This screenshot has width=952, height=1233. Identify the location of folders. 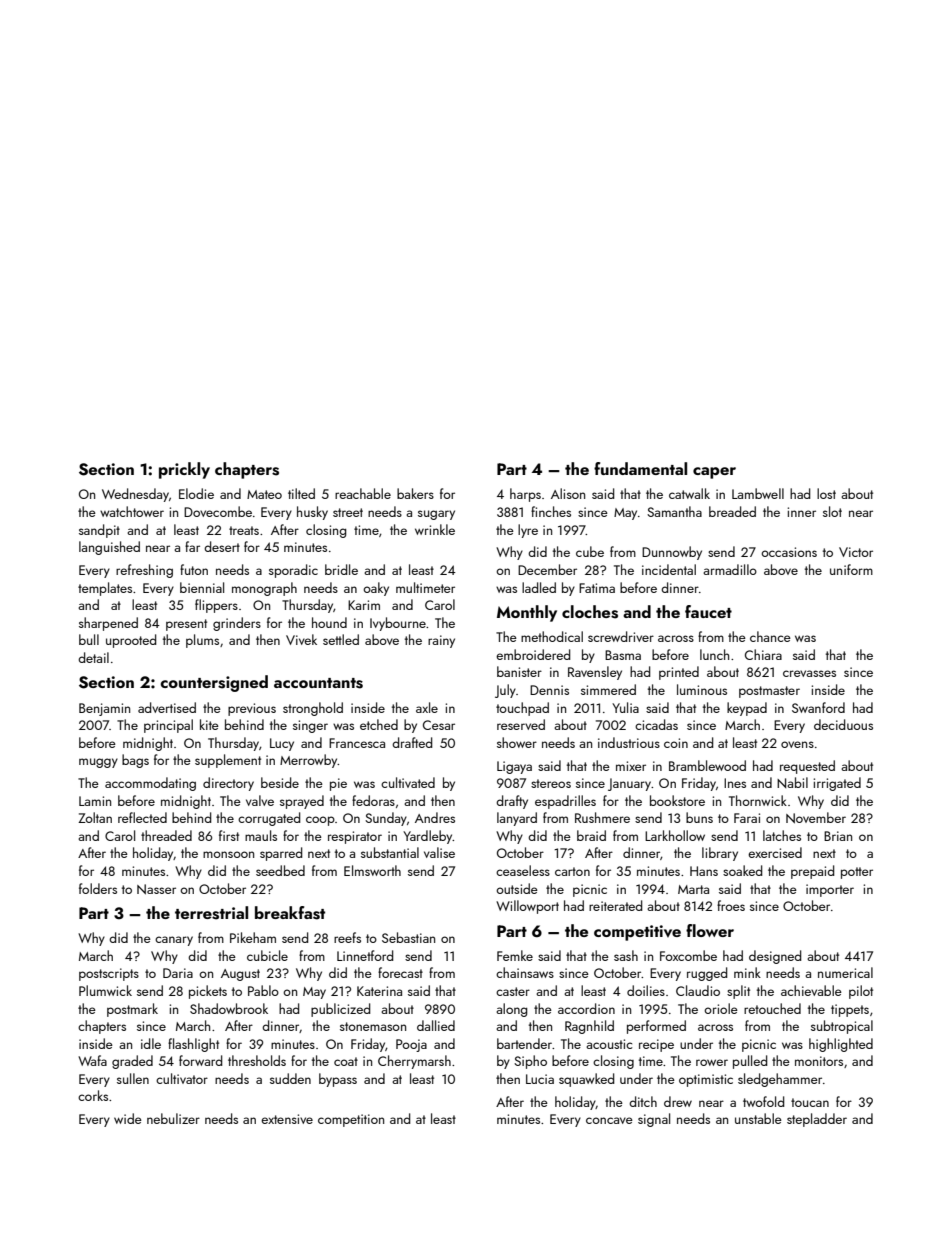
(98, 888).
